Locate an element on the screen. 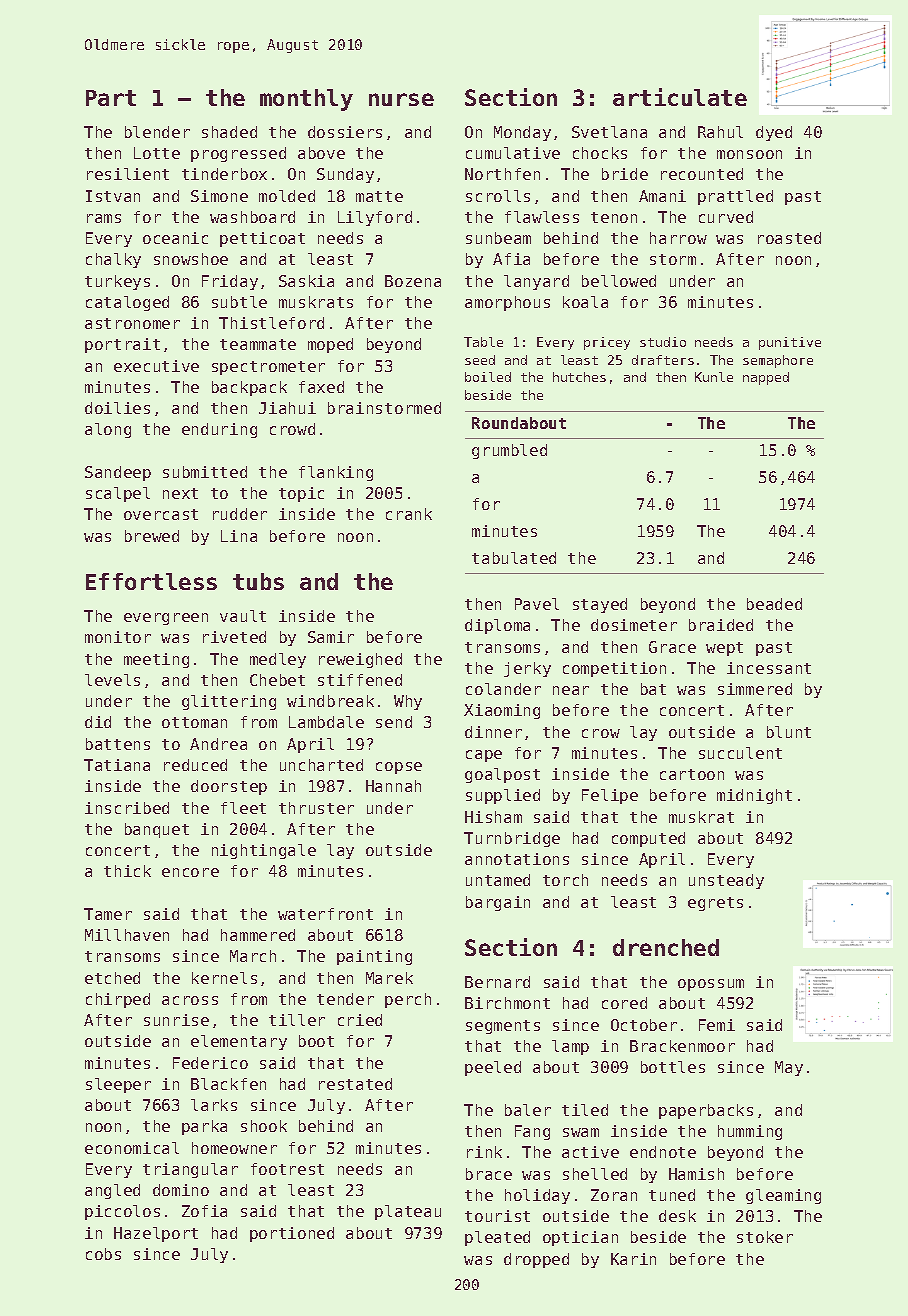 The height and width of the screenshot is (1316, 908). Bernard is located at coordinates (497, 982).
